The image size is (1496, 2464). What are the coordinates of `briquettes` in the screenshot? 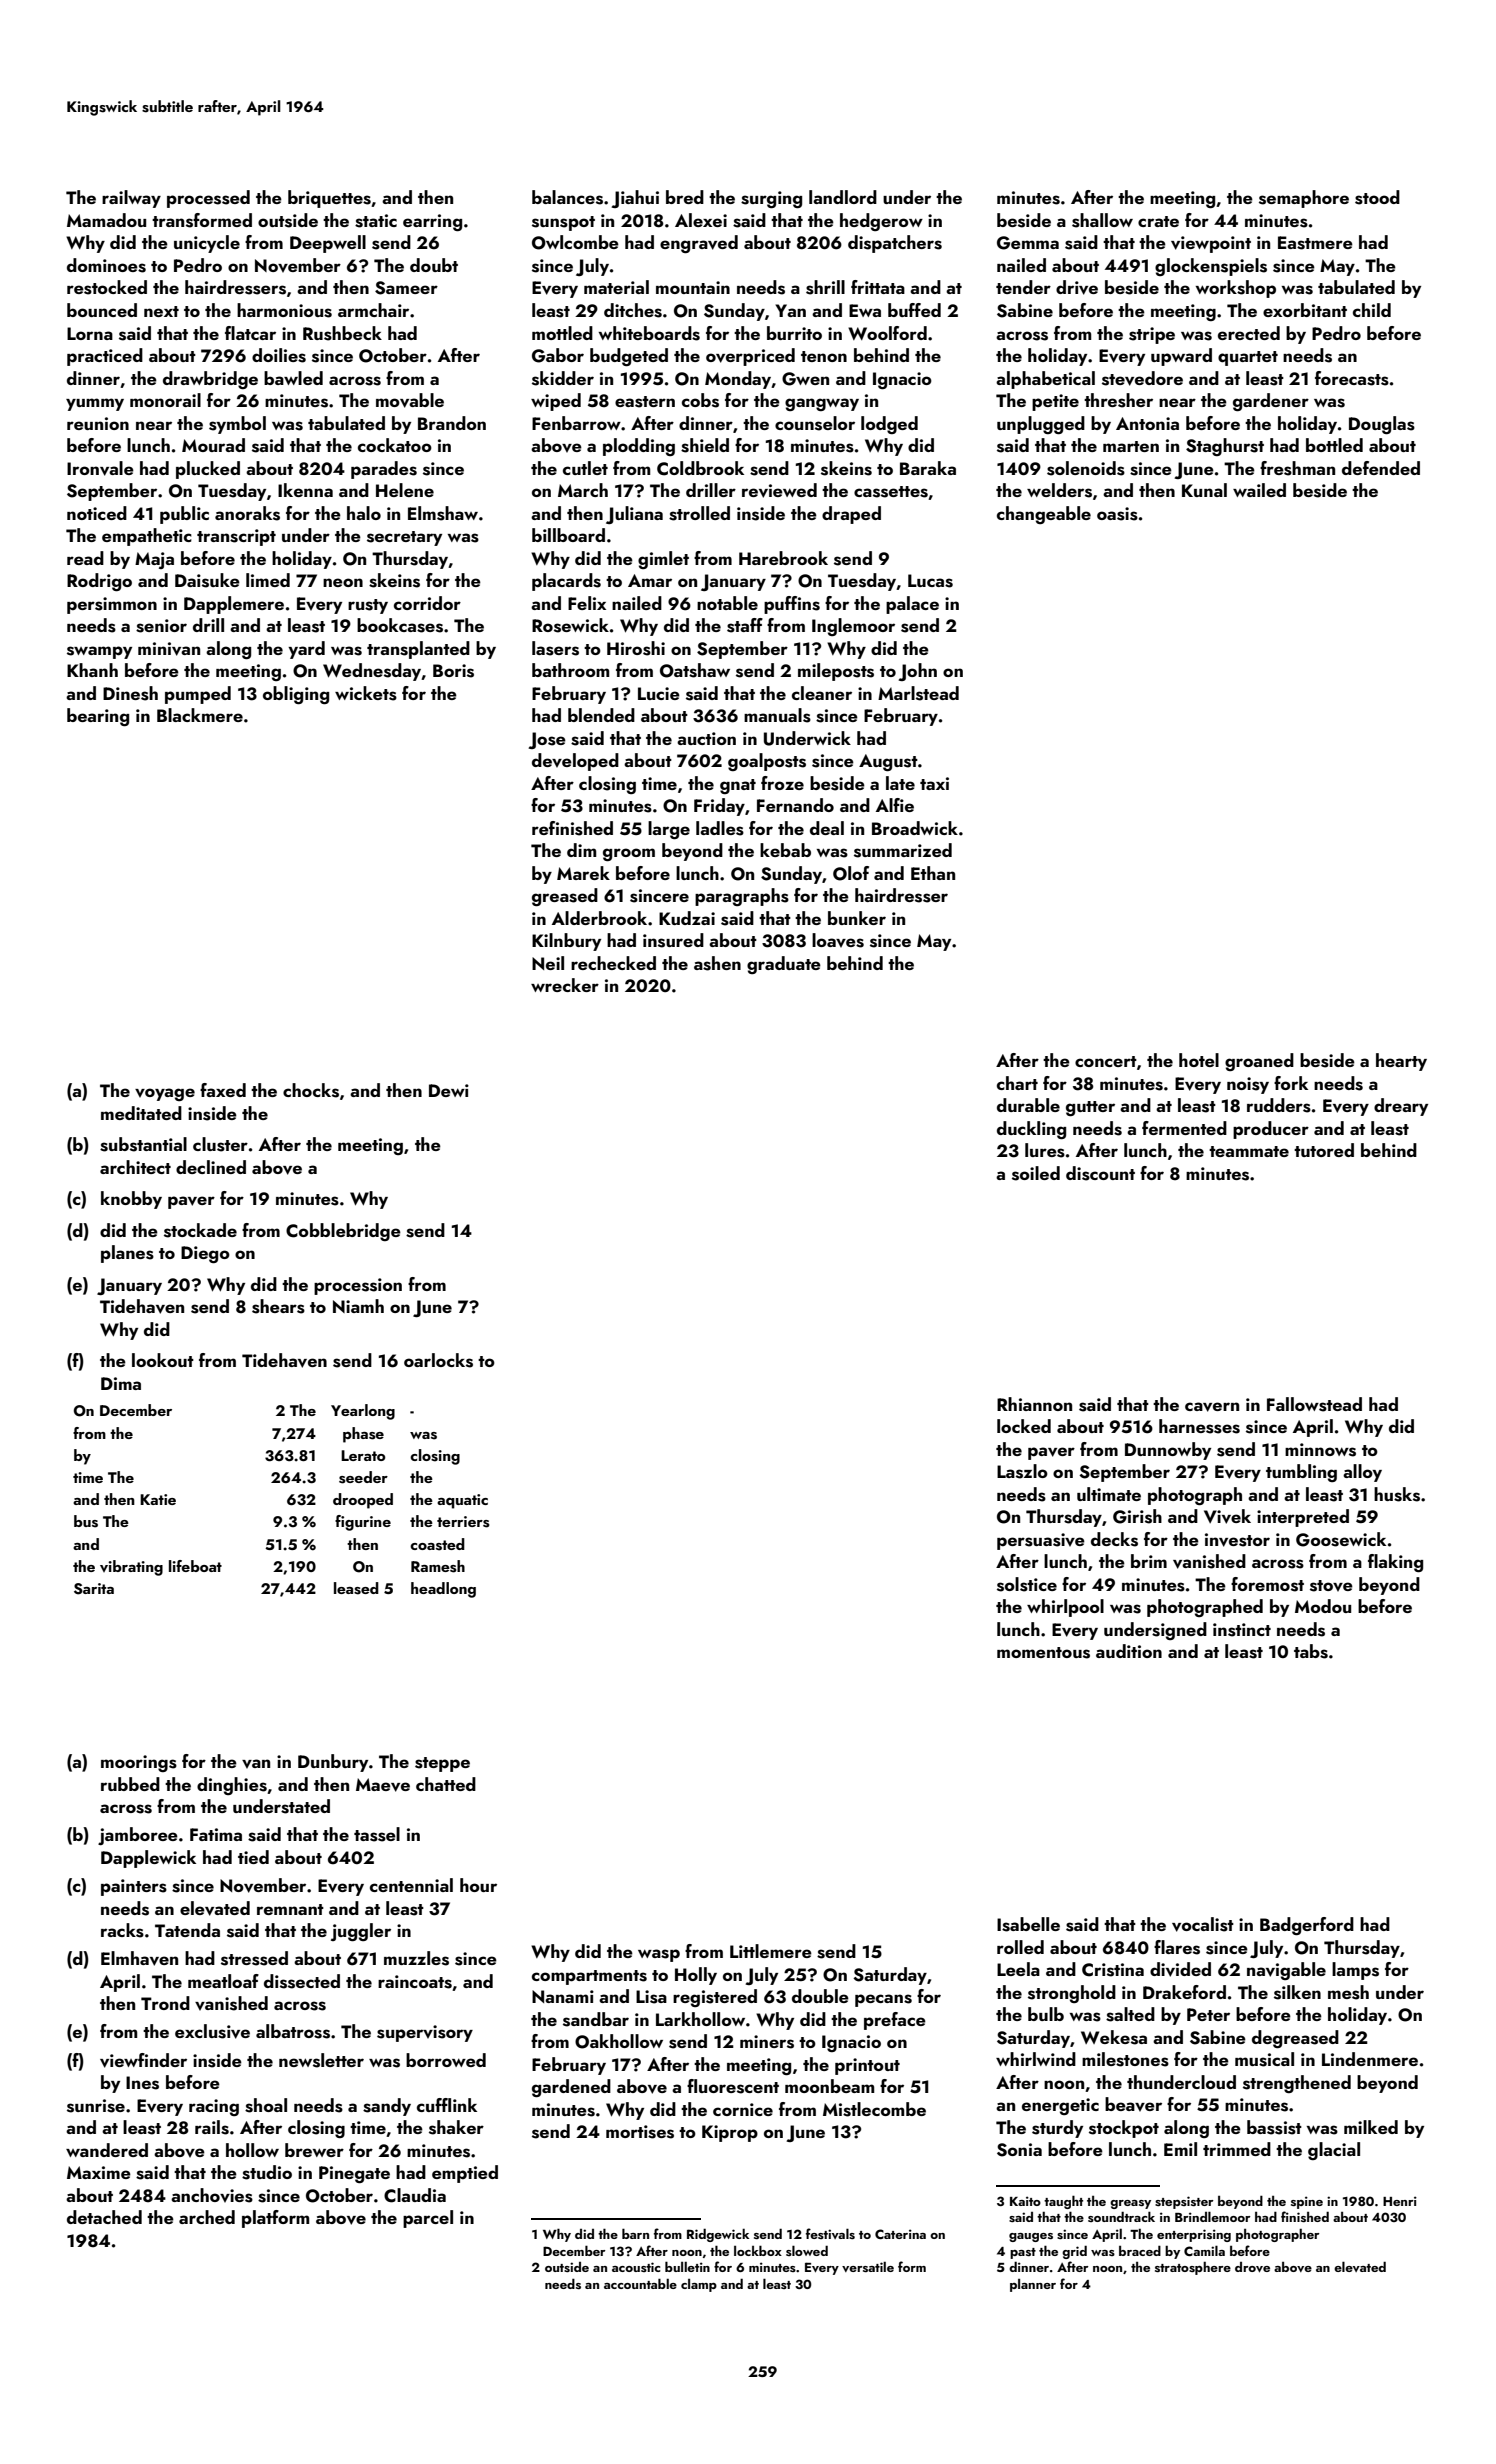 It's located at (329, 199).
